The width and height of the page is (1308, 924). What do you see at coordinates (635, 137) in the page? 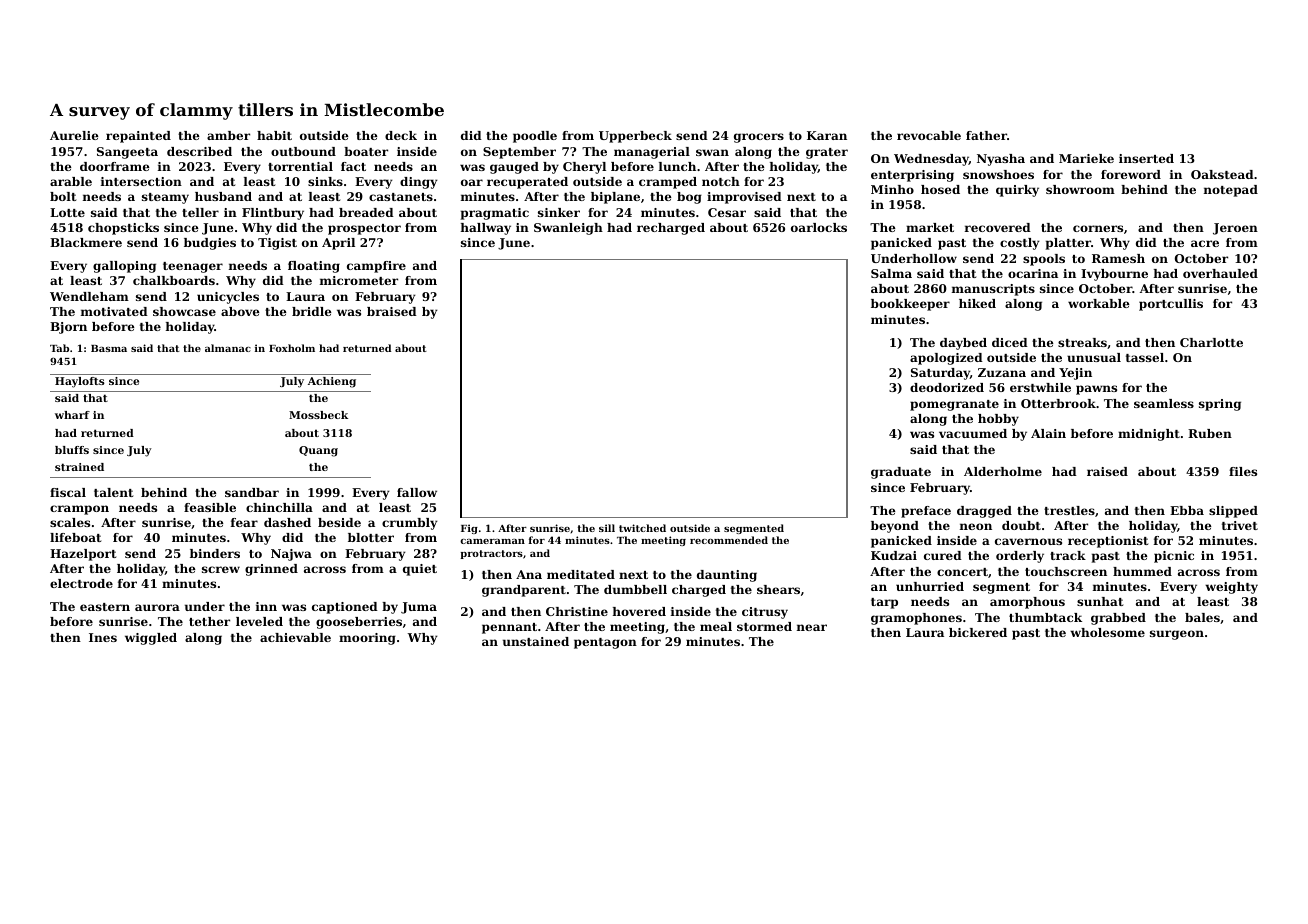
I see `Upperbeck` at bounding box center [635, 137].
